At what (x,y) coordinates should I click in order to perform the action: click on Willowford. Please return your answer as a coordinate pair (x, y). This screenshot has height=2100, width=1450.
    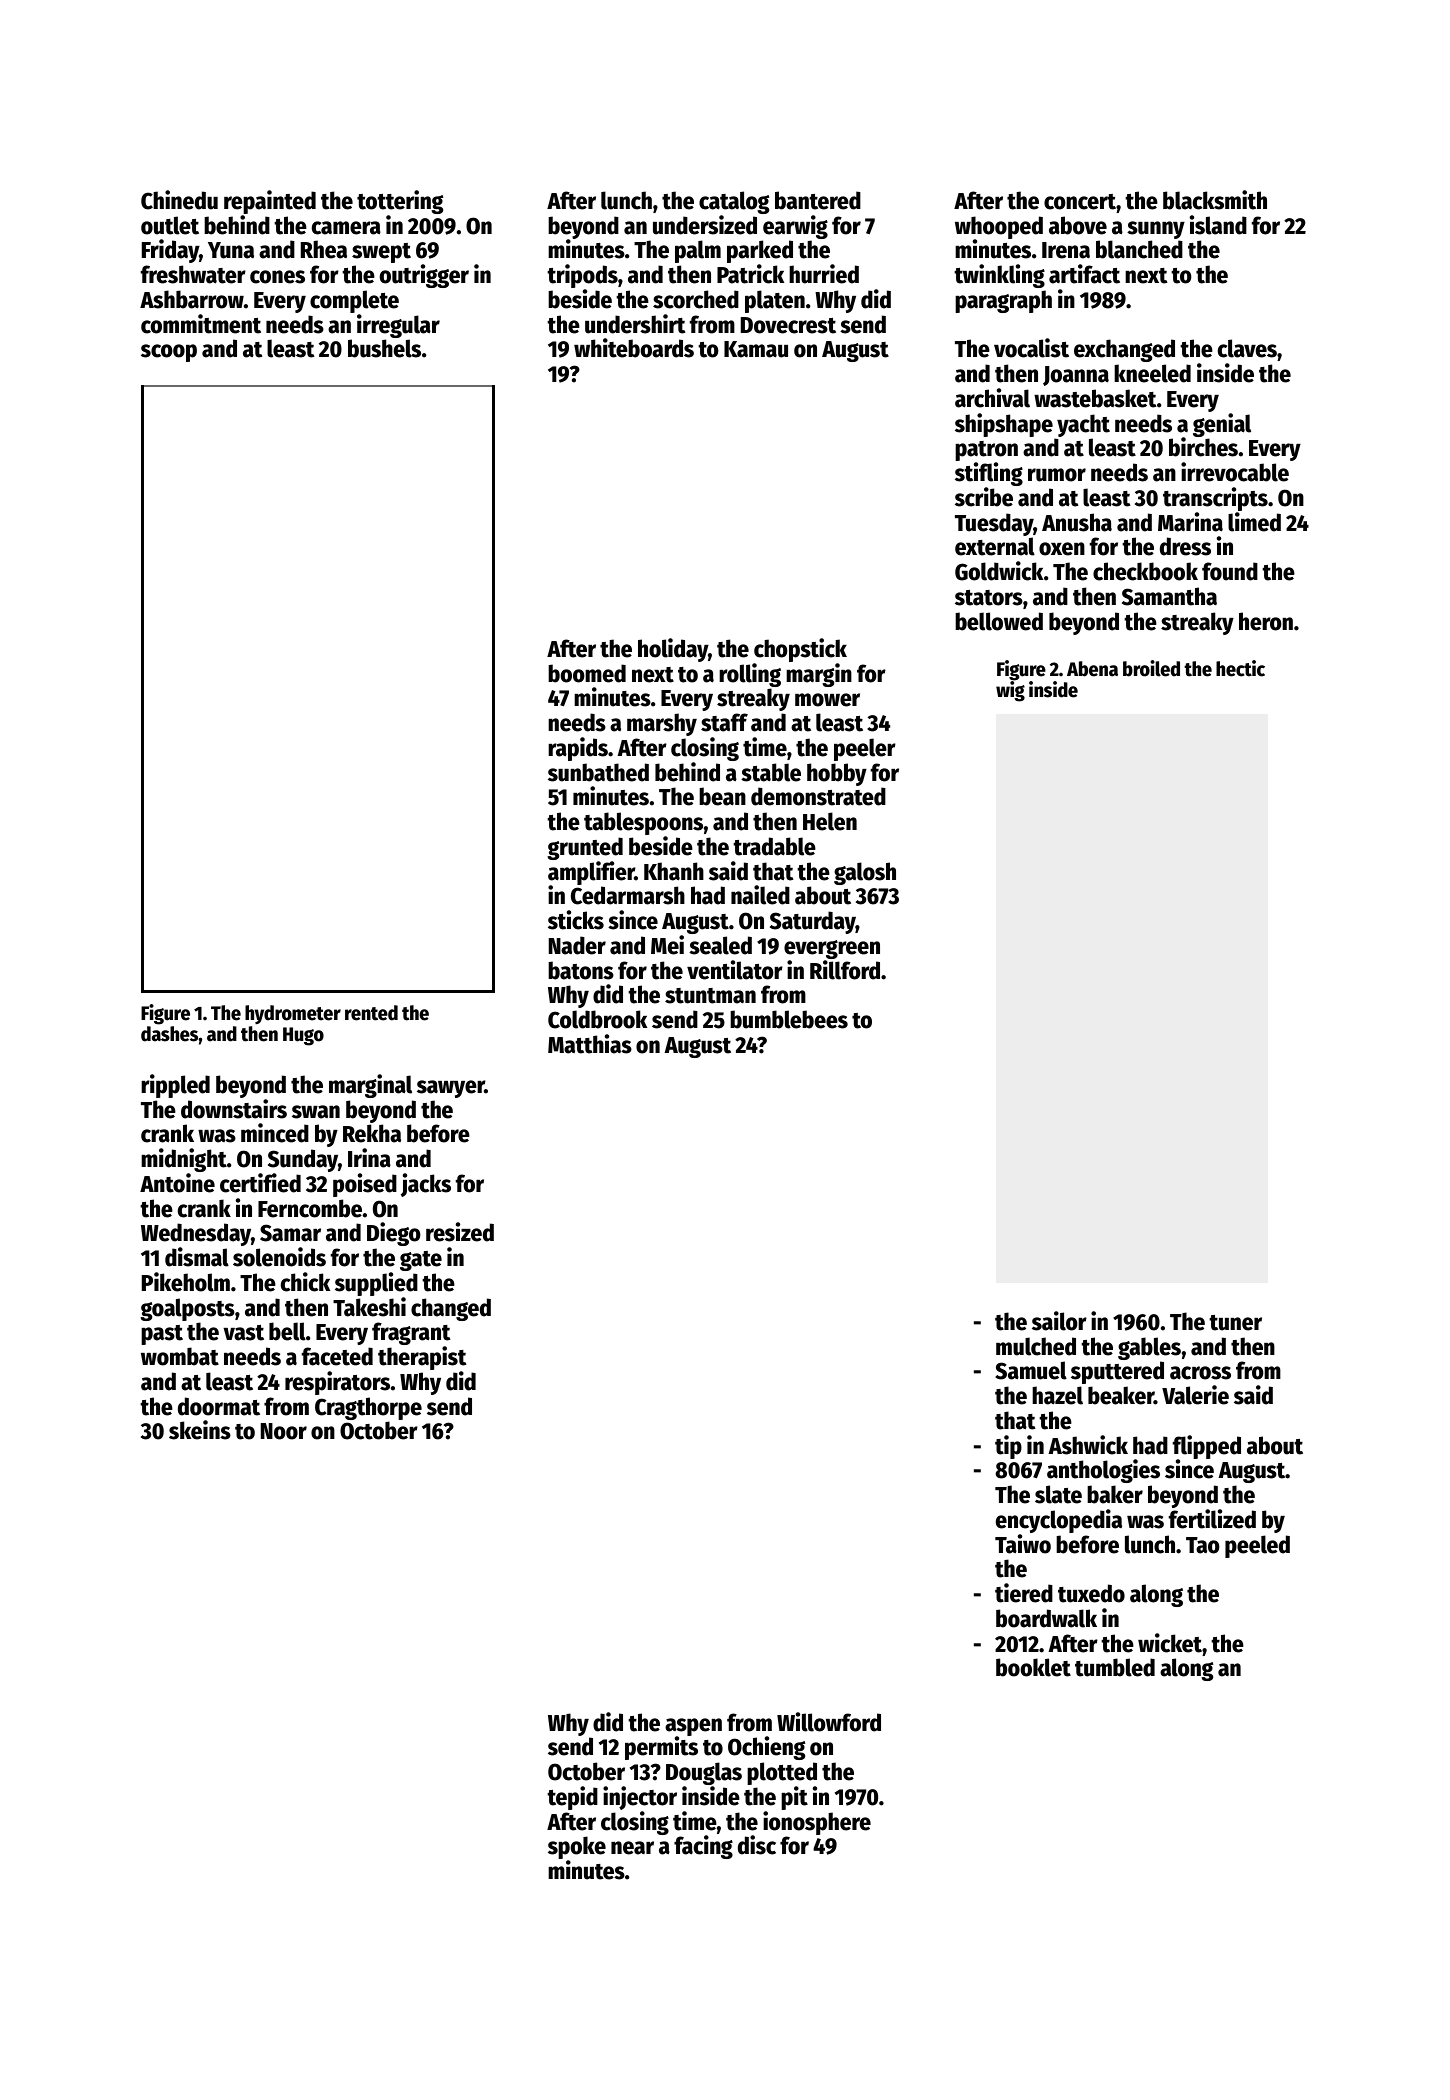
    Looking at the image, I should click on (829, 1722).
